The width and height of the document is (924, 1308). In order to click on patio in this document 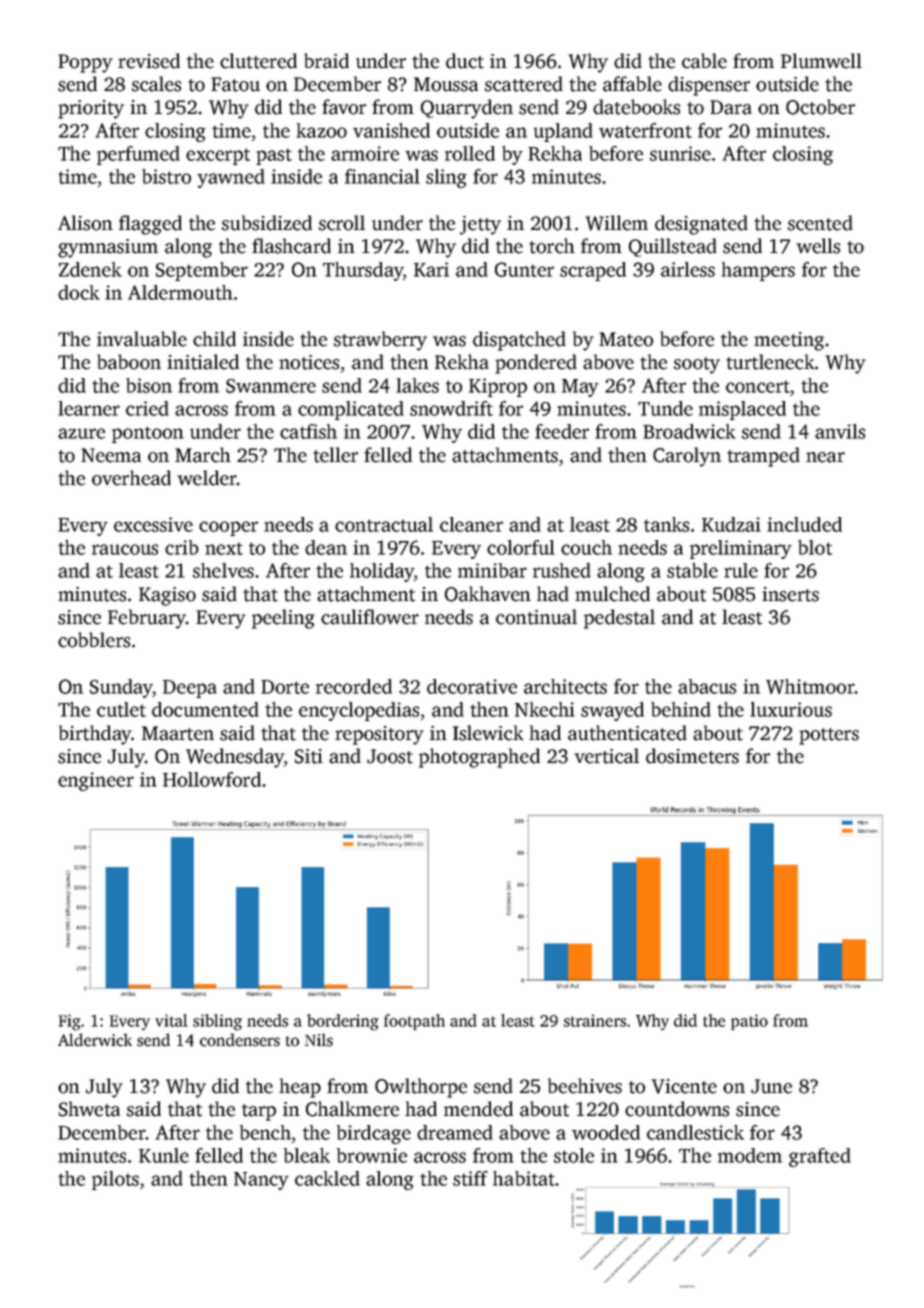, I will do `click(749, 1022)`.
